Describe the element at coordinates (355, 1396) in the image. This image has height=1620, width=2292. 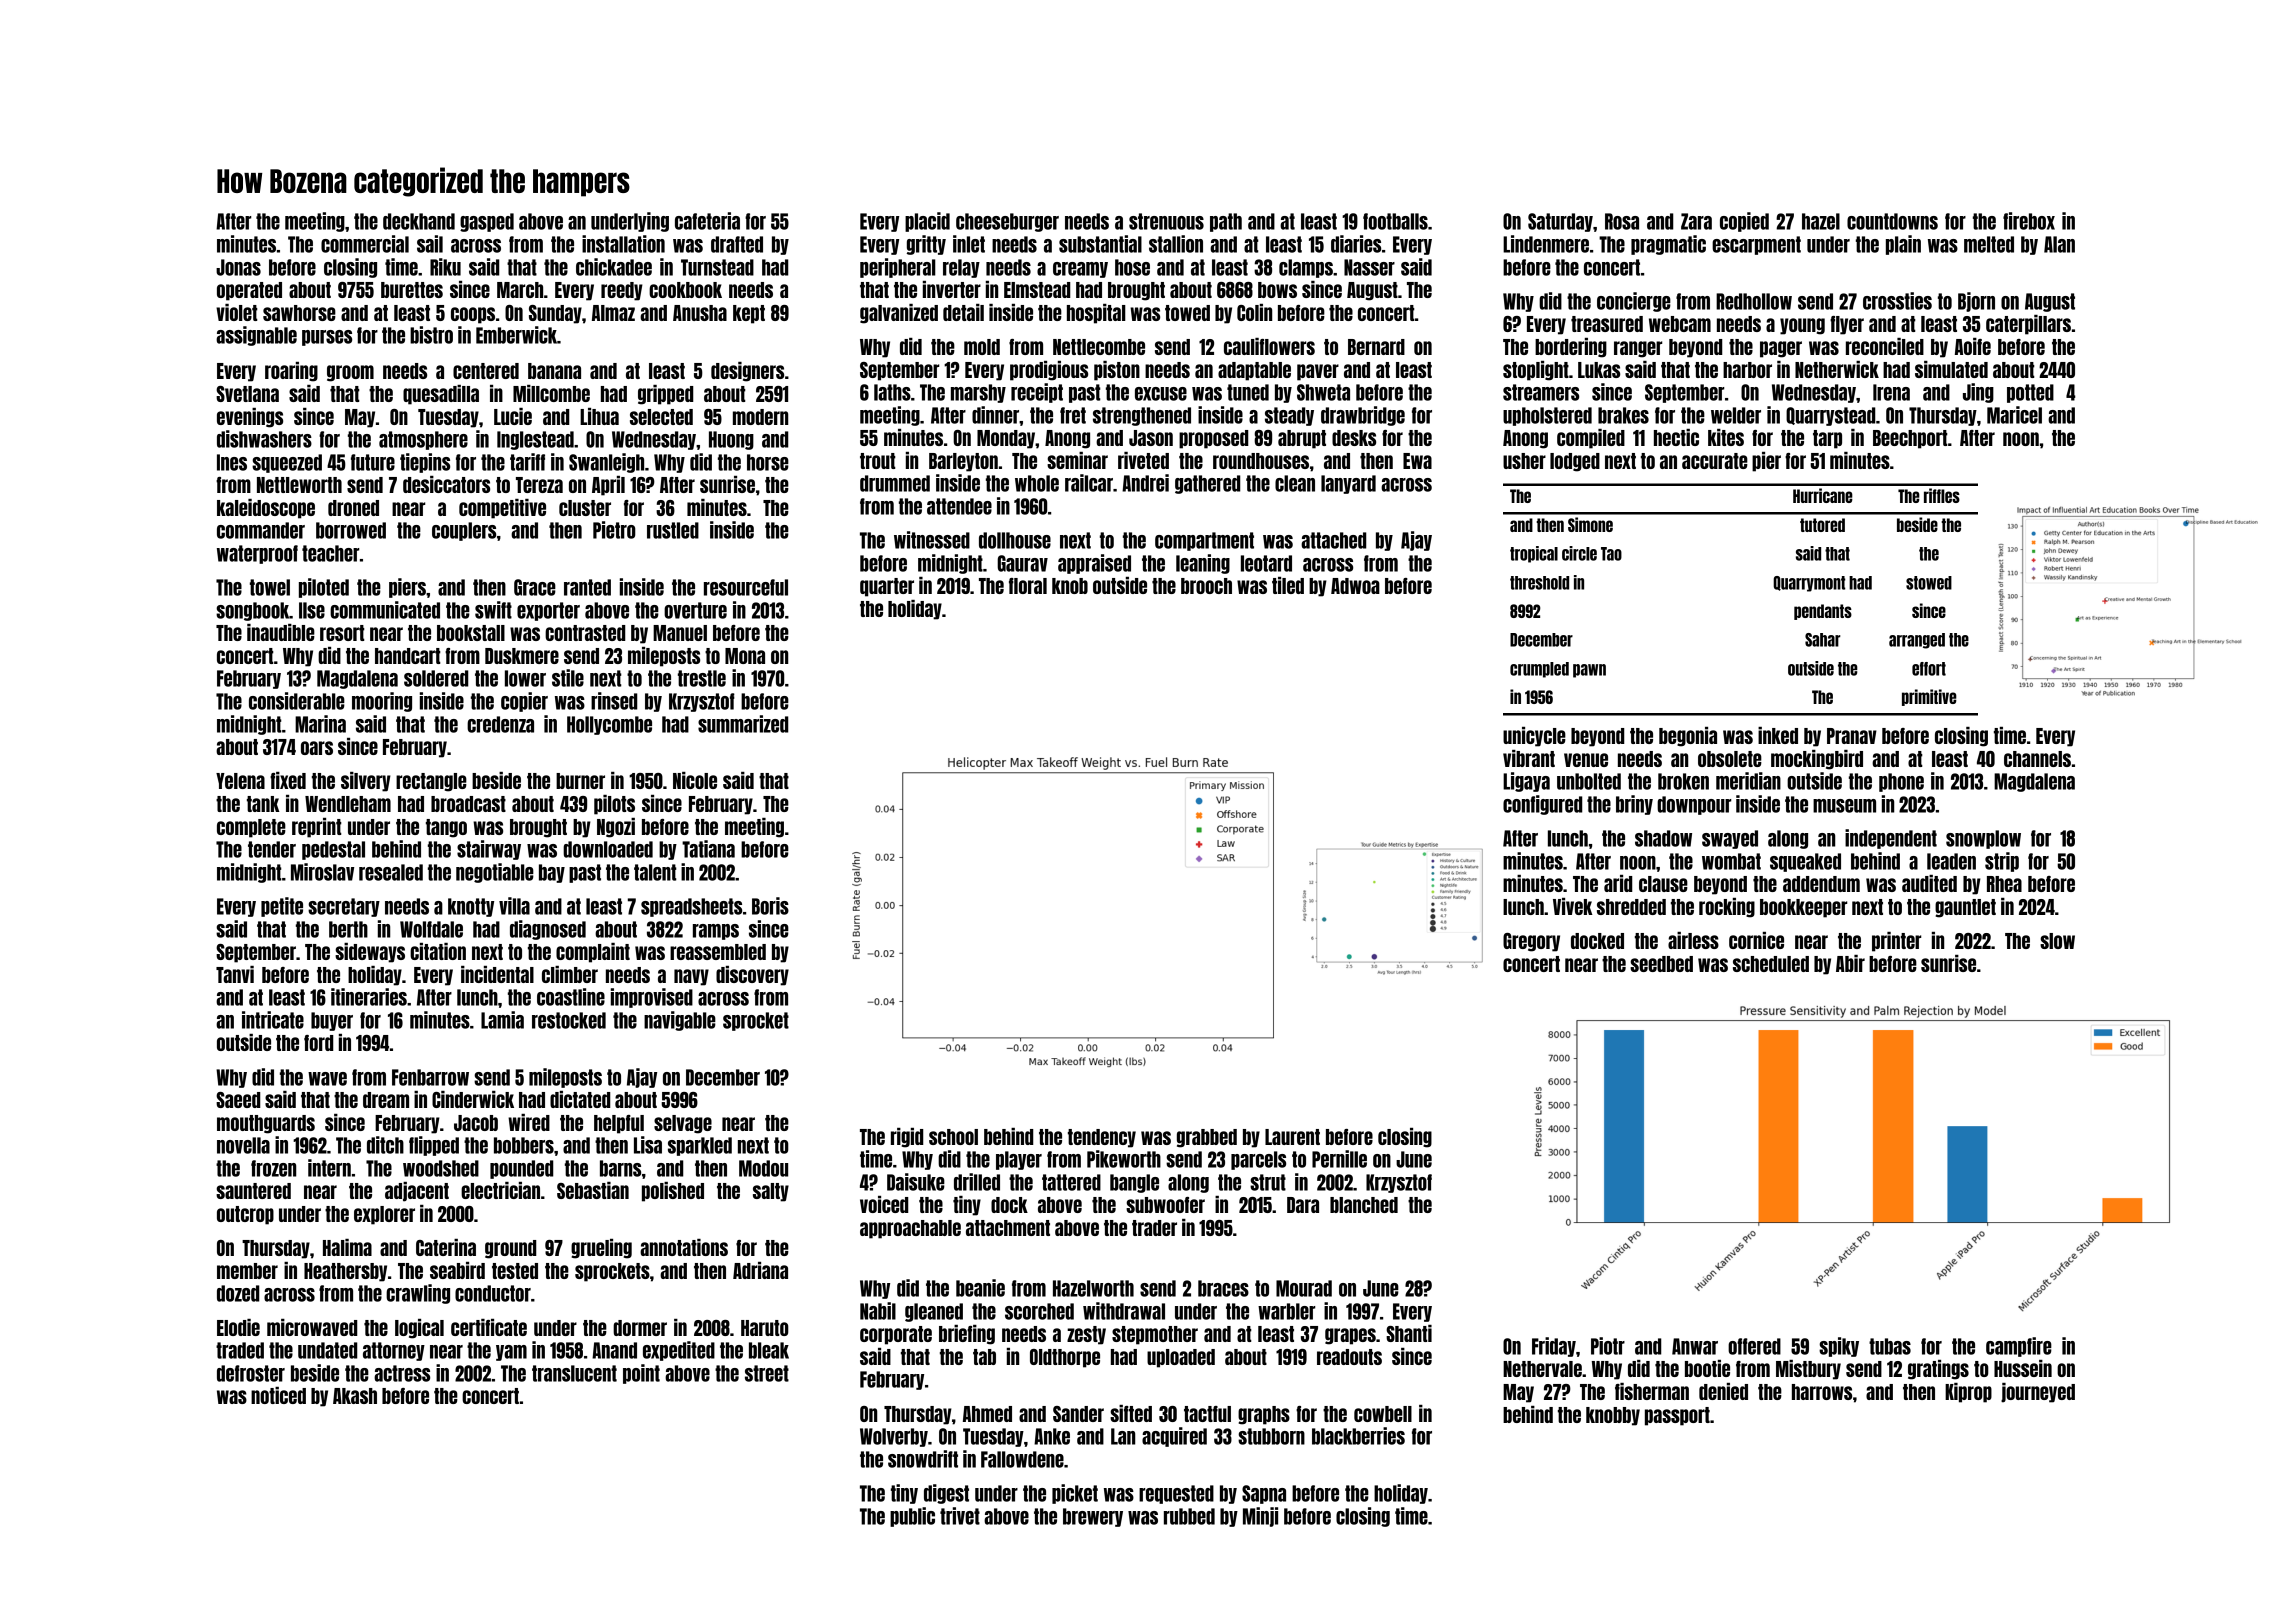
I see `Akash` at that location.
